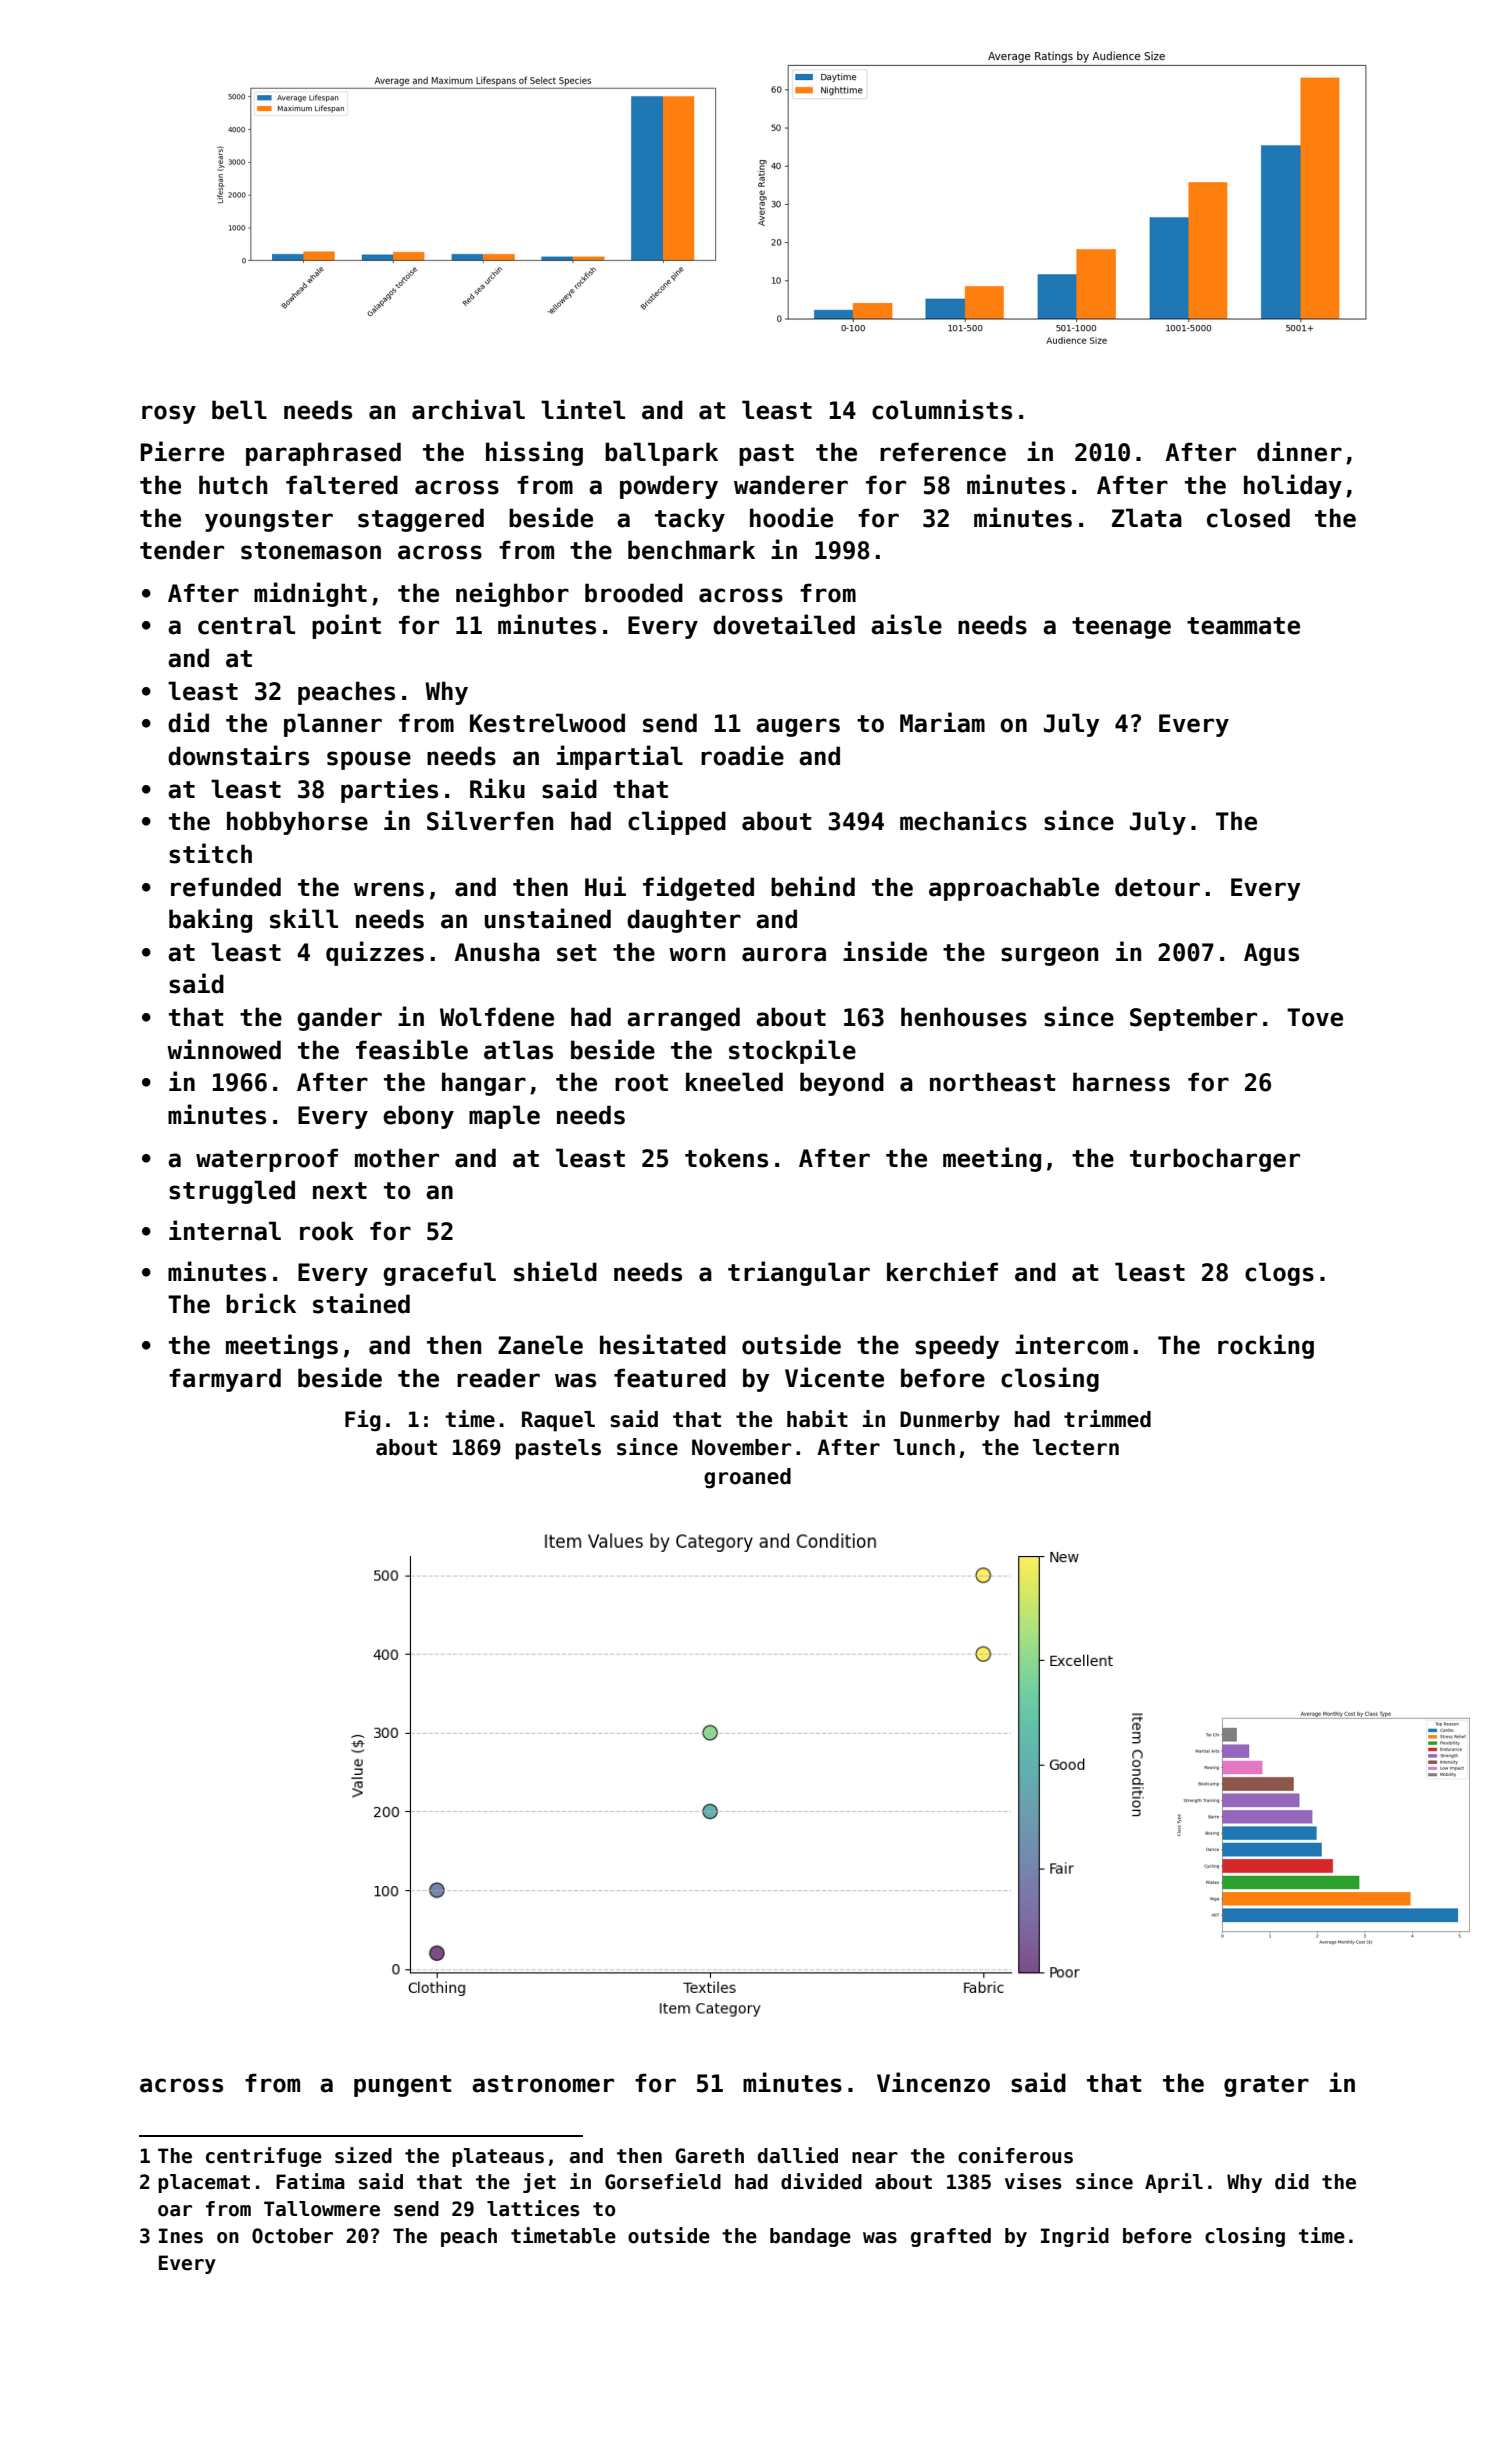 This screenshot has height=2464, width=1496. What do you see at coordinates (951, 2237) in the screenshot?
I see `grafted` at bounding box center [951, 2237].
